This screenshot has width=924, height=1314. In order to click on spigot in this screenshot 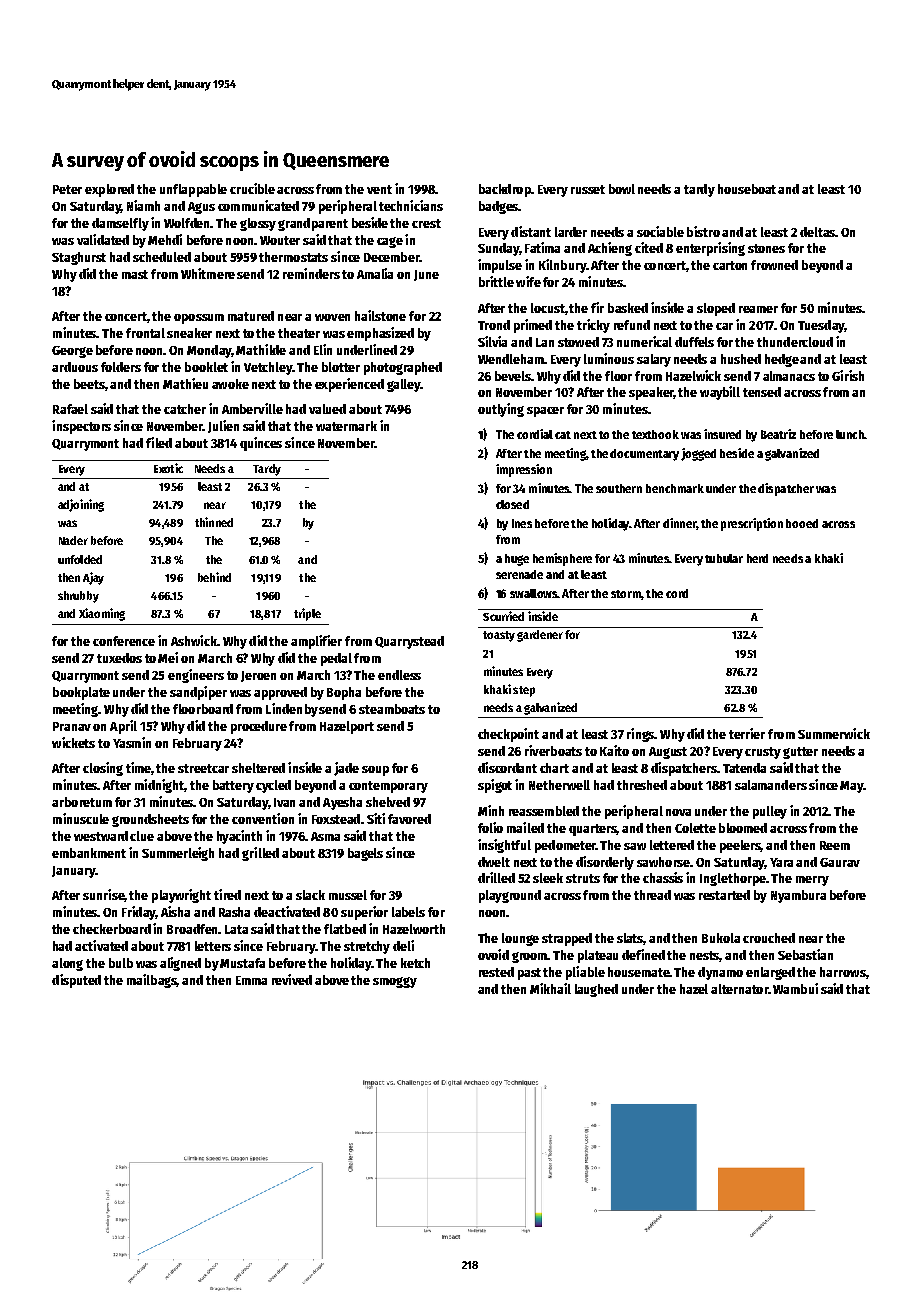, I will do `click(495, 786)`.
